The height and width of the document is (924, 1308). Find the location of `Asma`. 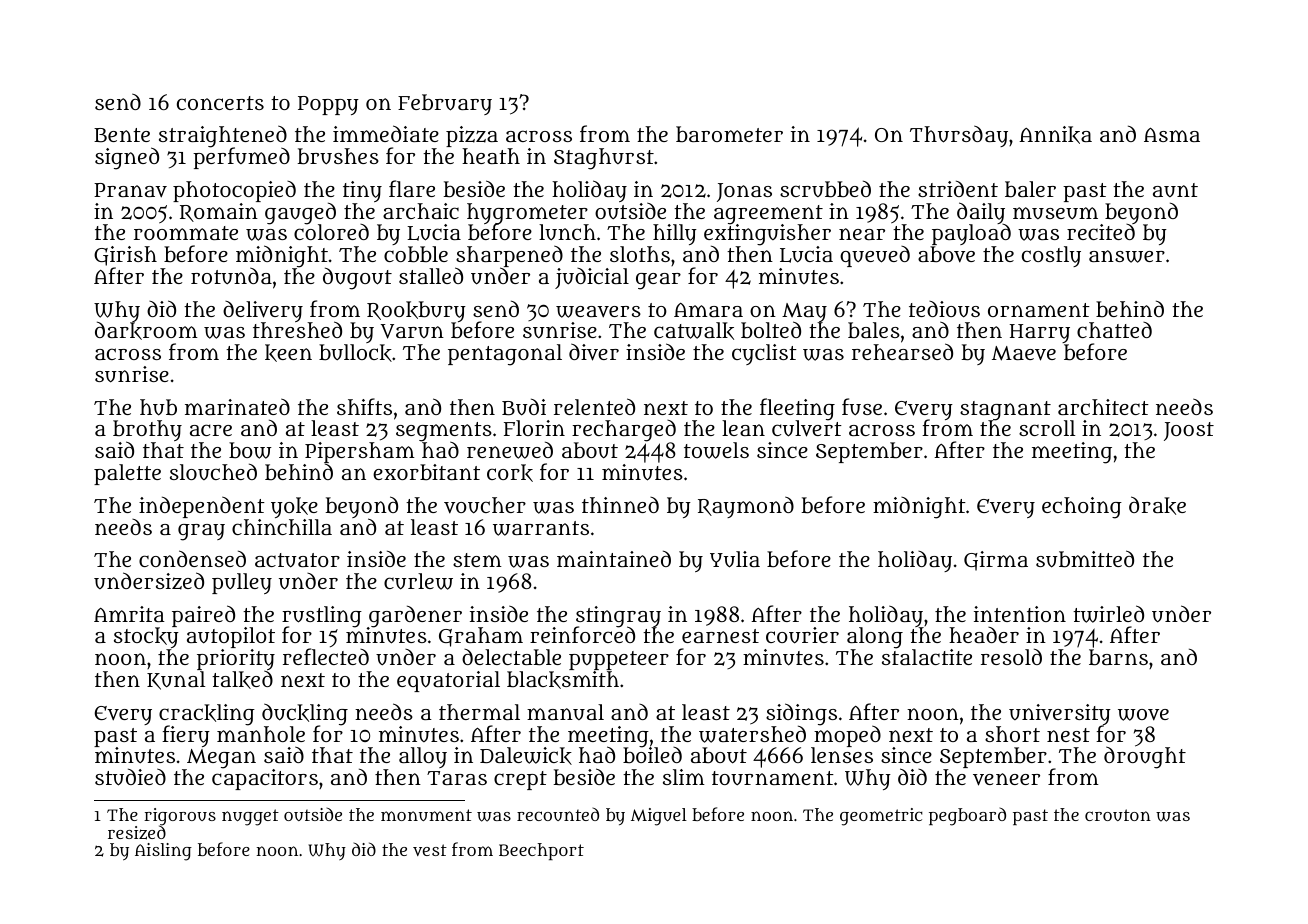

Asma is located at coordinates (1172, 134).
